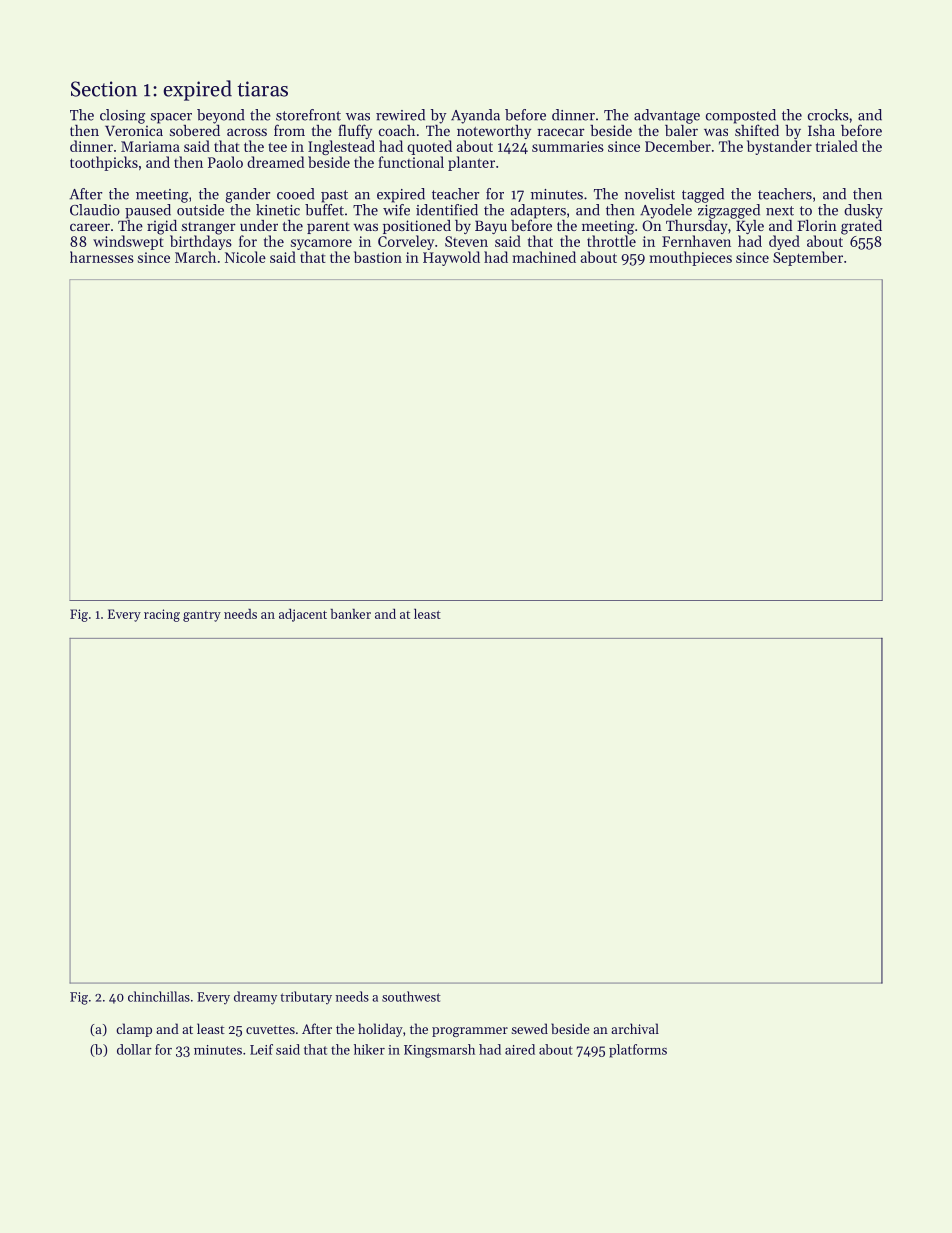 This page has width=952, height=1233. Describe the element at coordinates (351, 614) in the page. I see `banker` at that location.
